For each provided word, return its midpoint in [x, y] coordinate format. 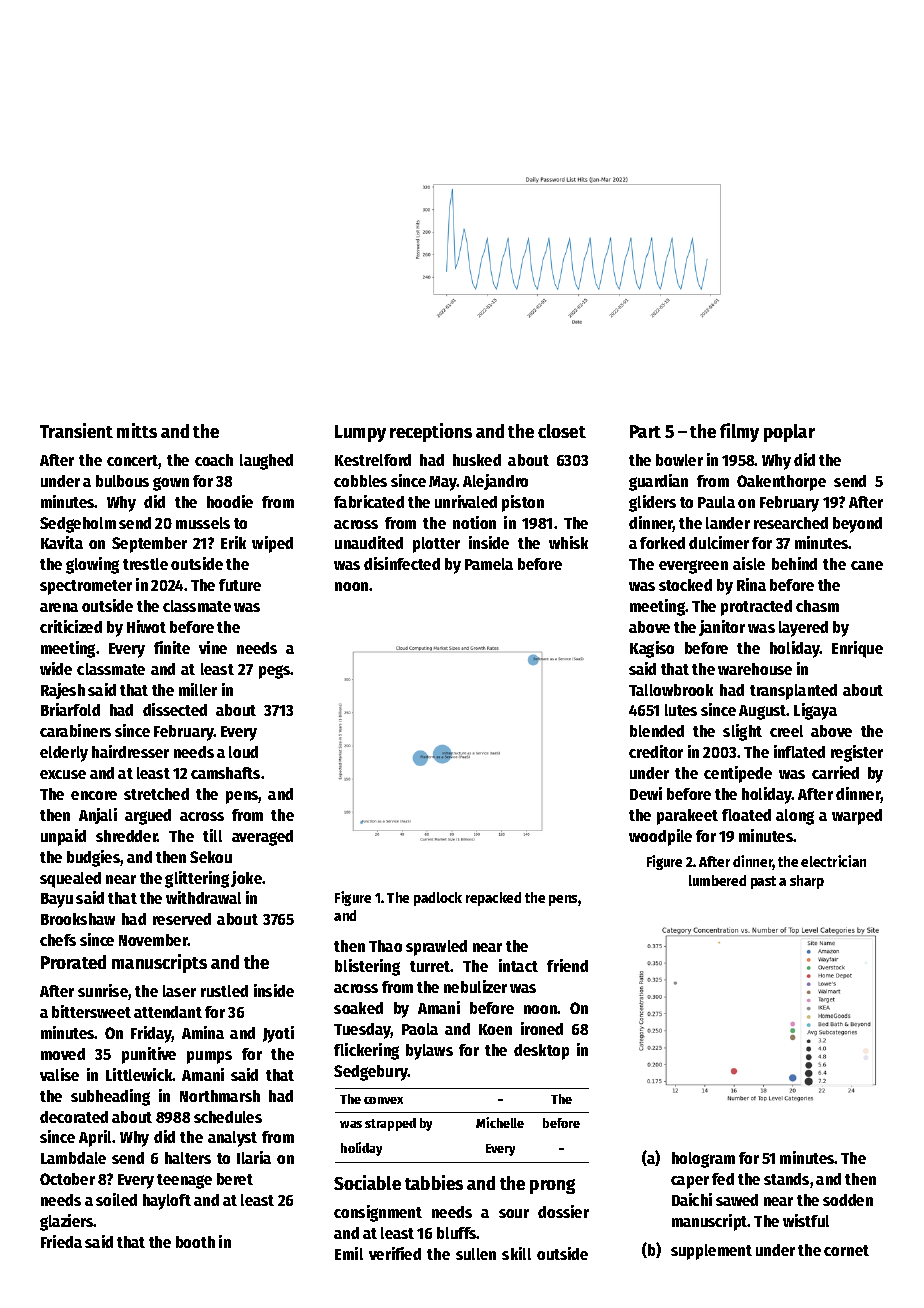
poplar [789, 433]
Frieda [61, 1241]
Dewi [646, 793]
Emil [349, 1253]
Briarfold [70, 709]
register [857, 753]
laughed [266, 462]
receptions [431, 432]
